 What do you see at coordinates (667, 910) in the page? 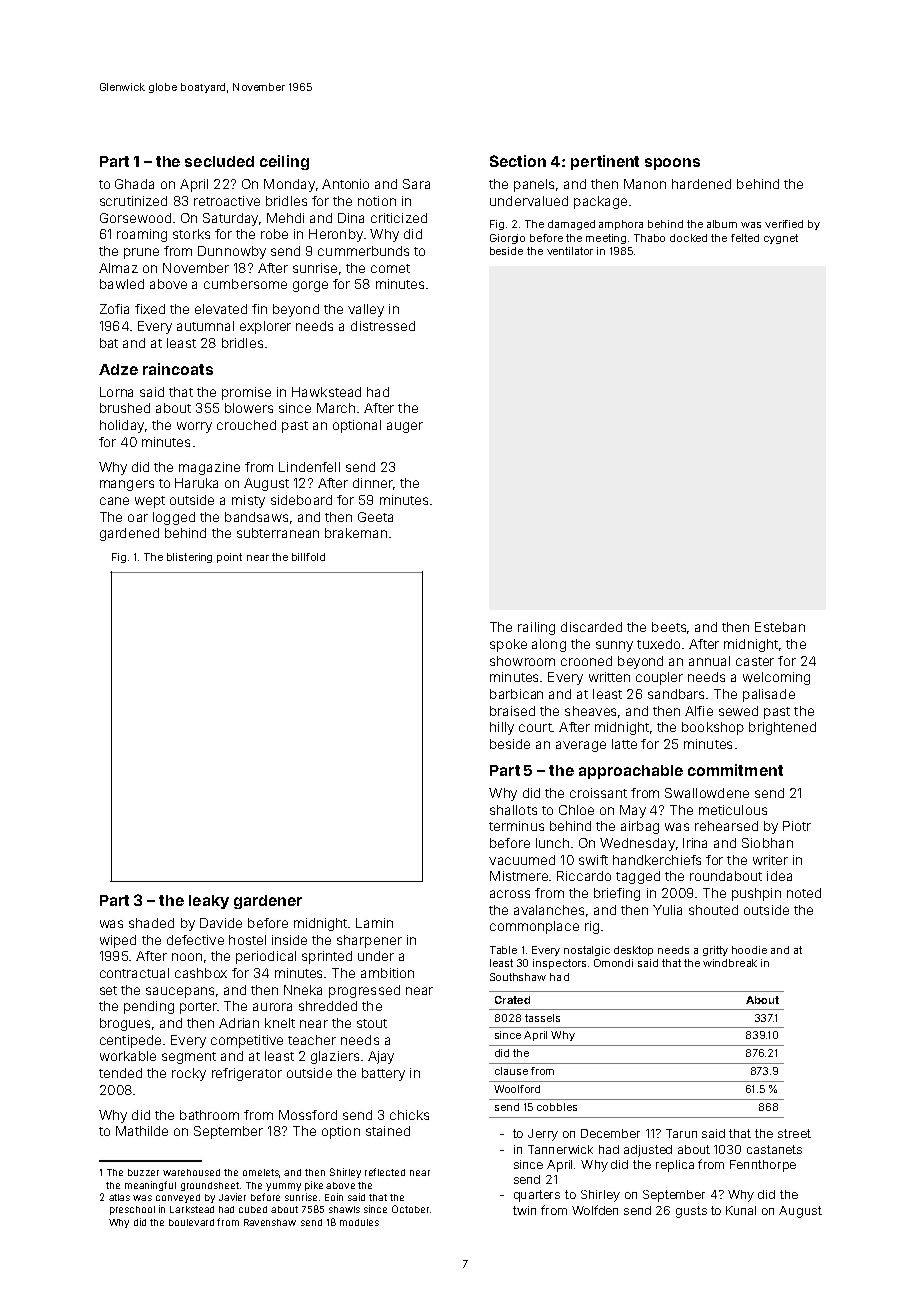
I see `Yulia` at bounding box center [667, 910].
